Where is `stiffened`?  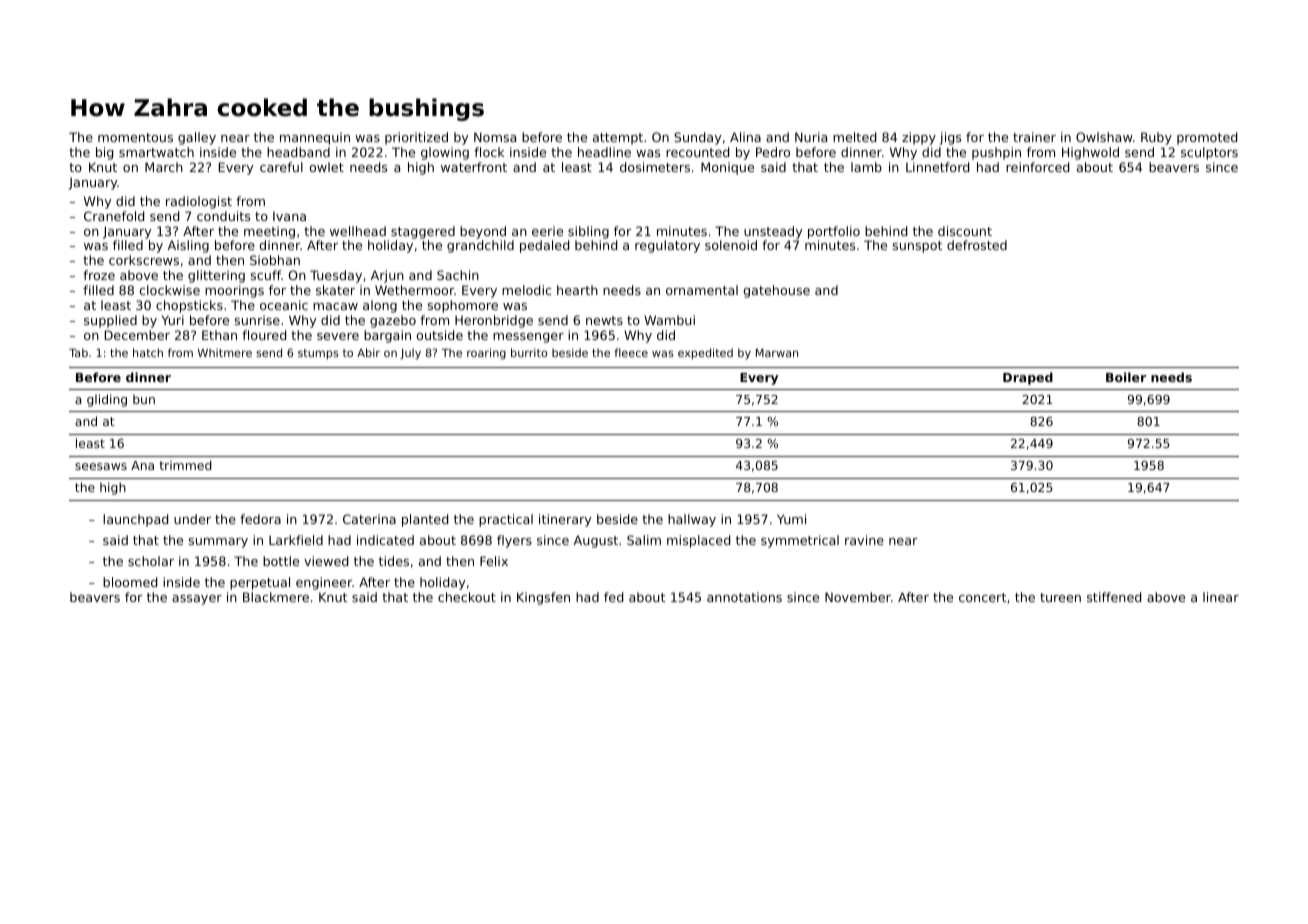 stiffened is located at coordinates (1114, 597).
